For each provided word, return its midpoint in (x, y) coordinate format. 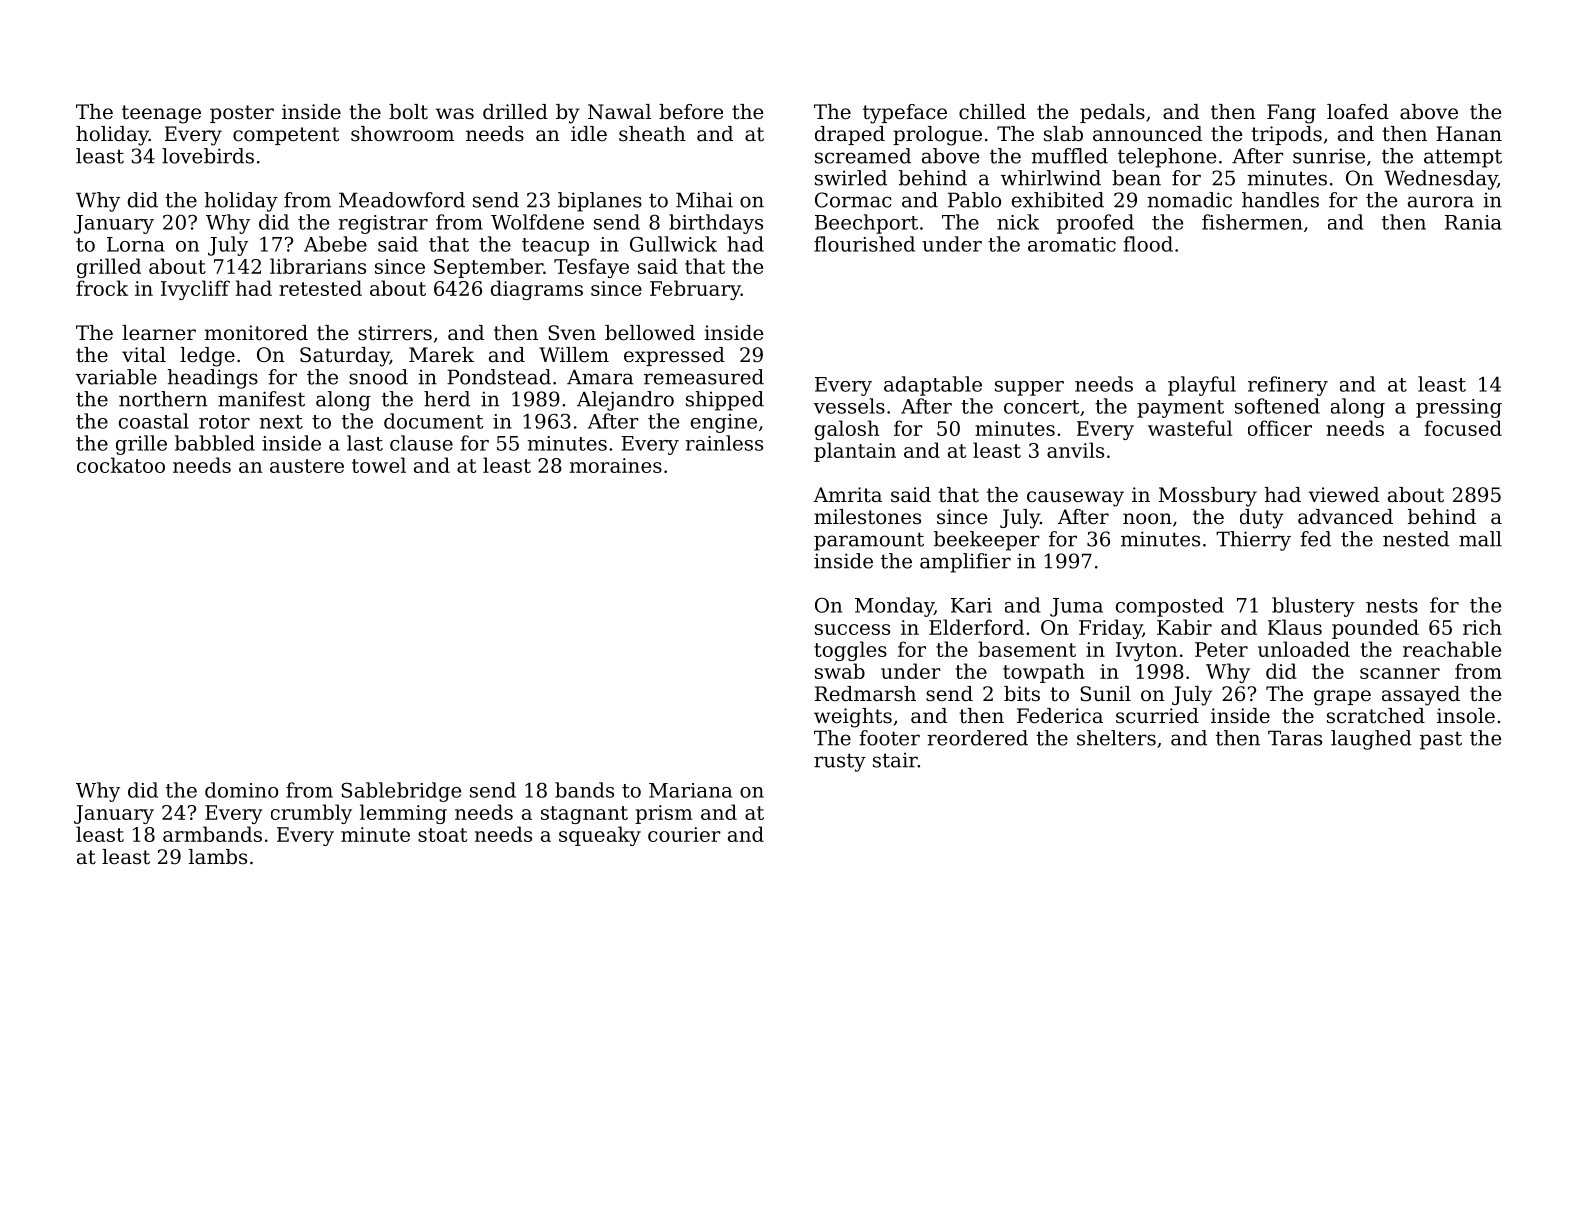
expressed (674, 356)
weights (853, 718)
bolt (408, 112)
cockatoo (121, 465)
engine (724, 423)
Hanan (1469, 134)
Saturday (345, 357)
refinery (1288, 386)
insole (1466, 716)
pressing (1459, 408)
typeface (905, 114)
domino (241, 790)
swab (840, 671)
